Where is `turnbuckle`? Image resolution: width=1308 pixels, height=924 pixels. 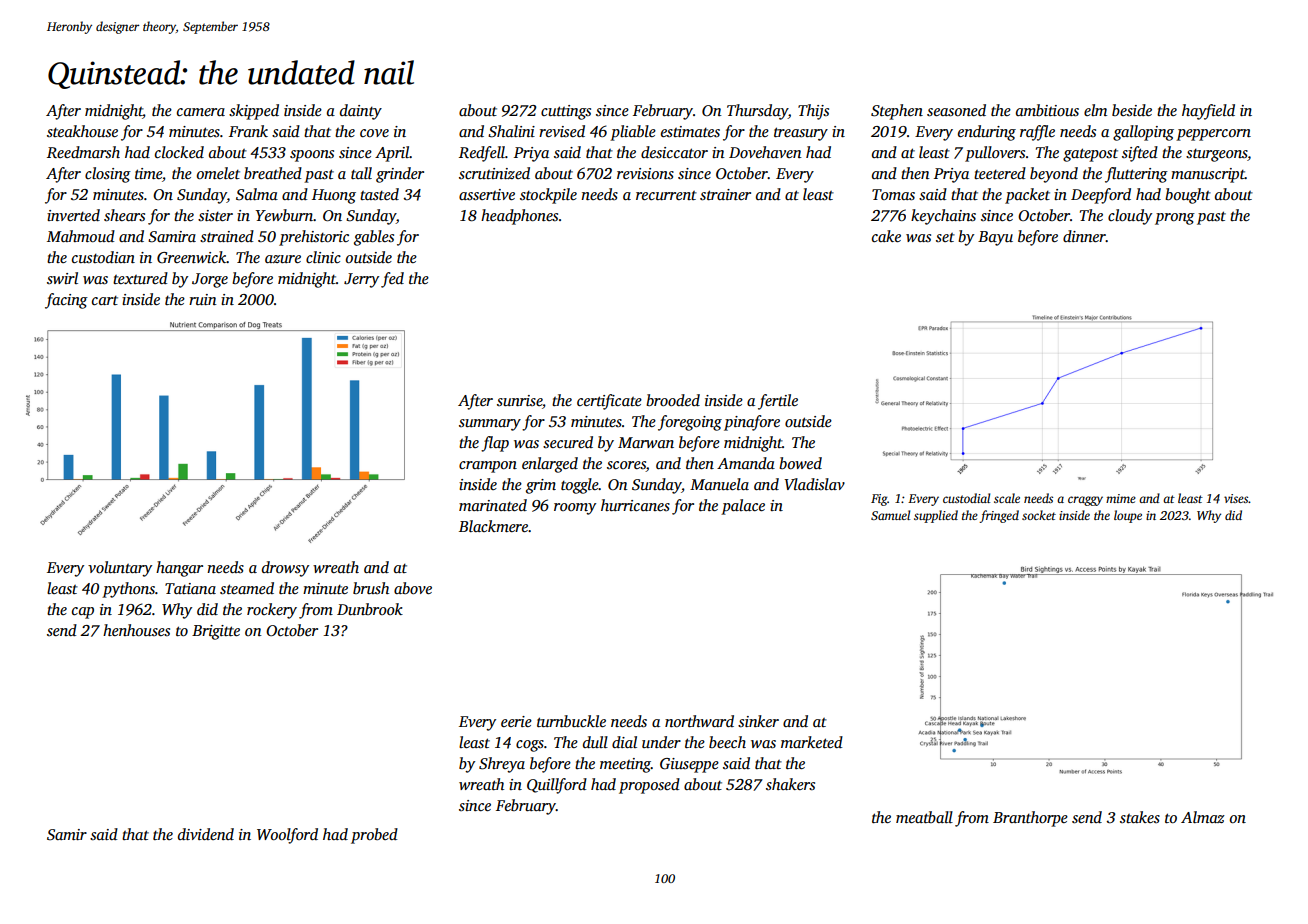 turnbuckle is located at coordinates (571, 721).
